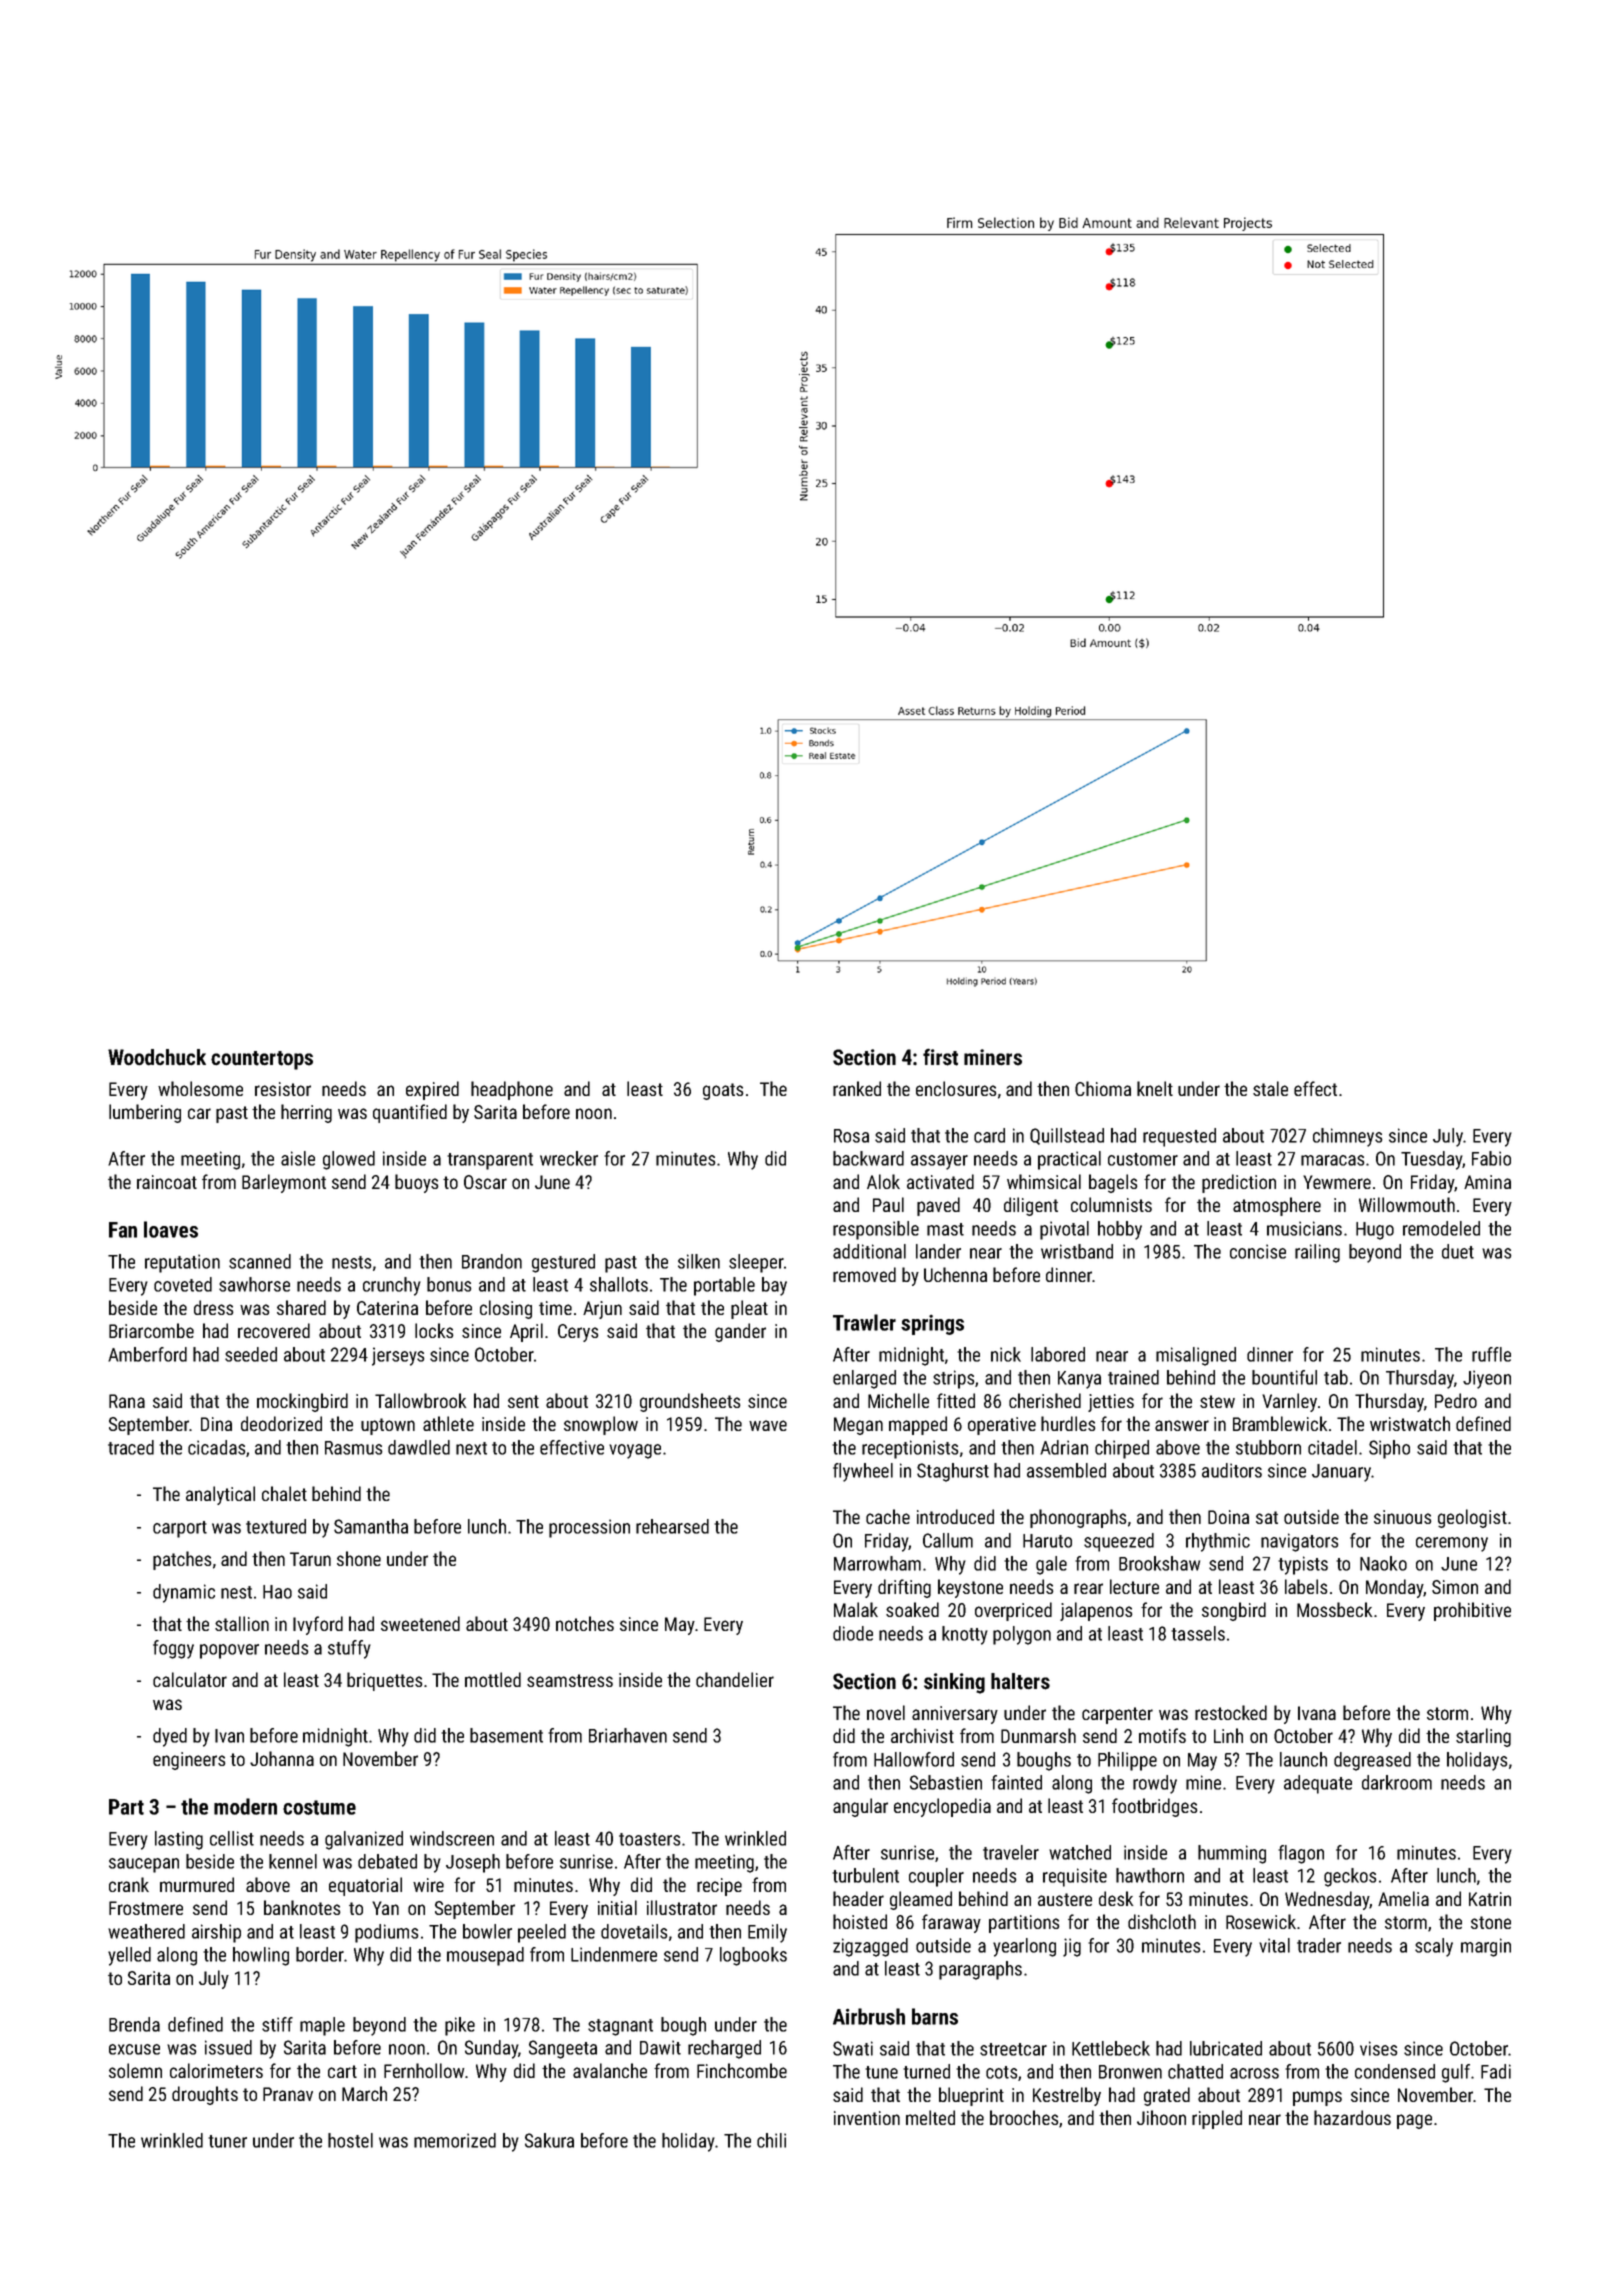 The height and width of the screenshot is (2292, 1620). I want to click on sweetened, so click(420, 1623).
